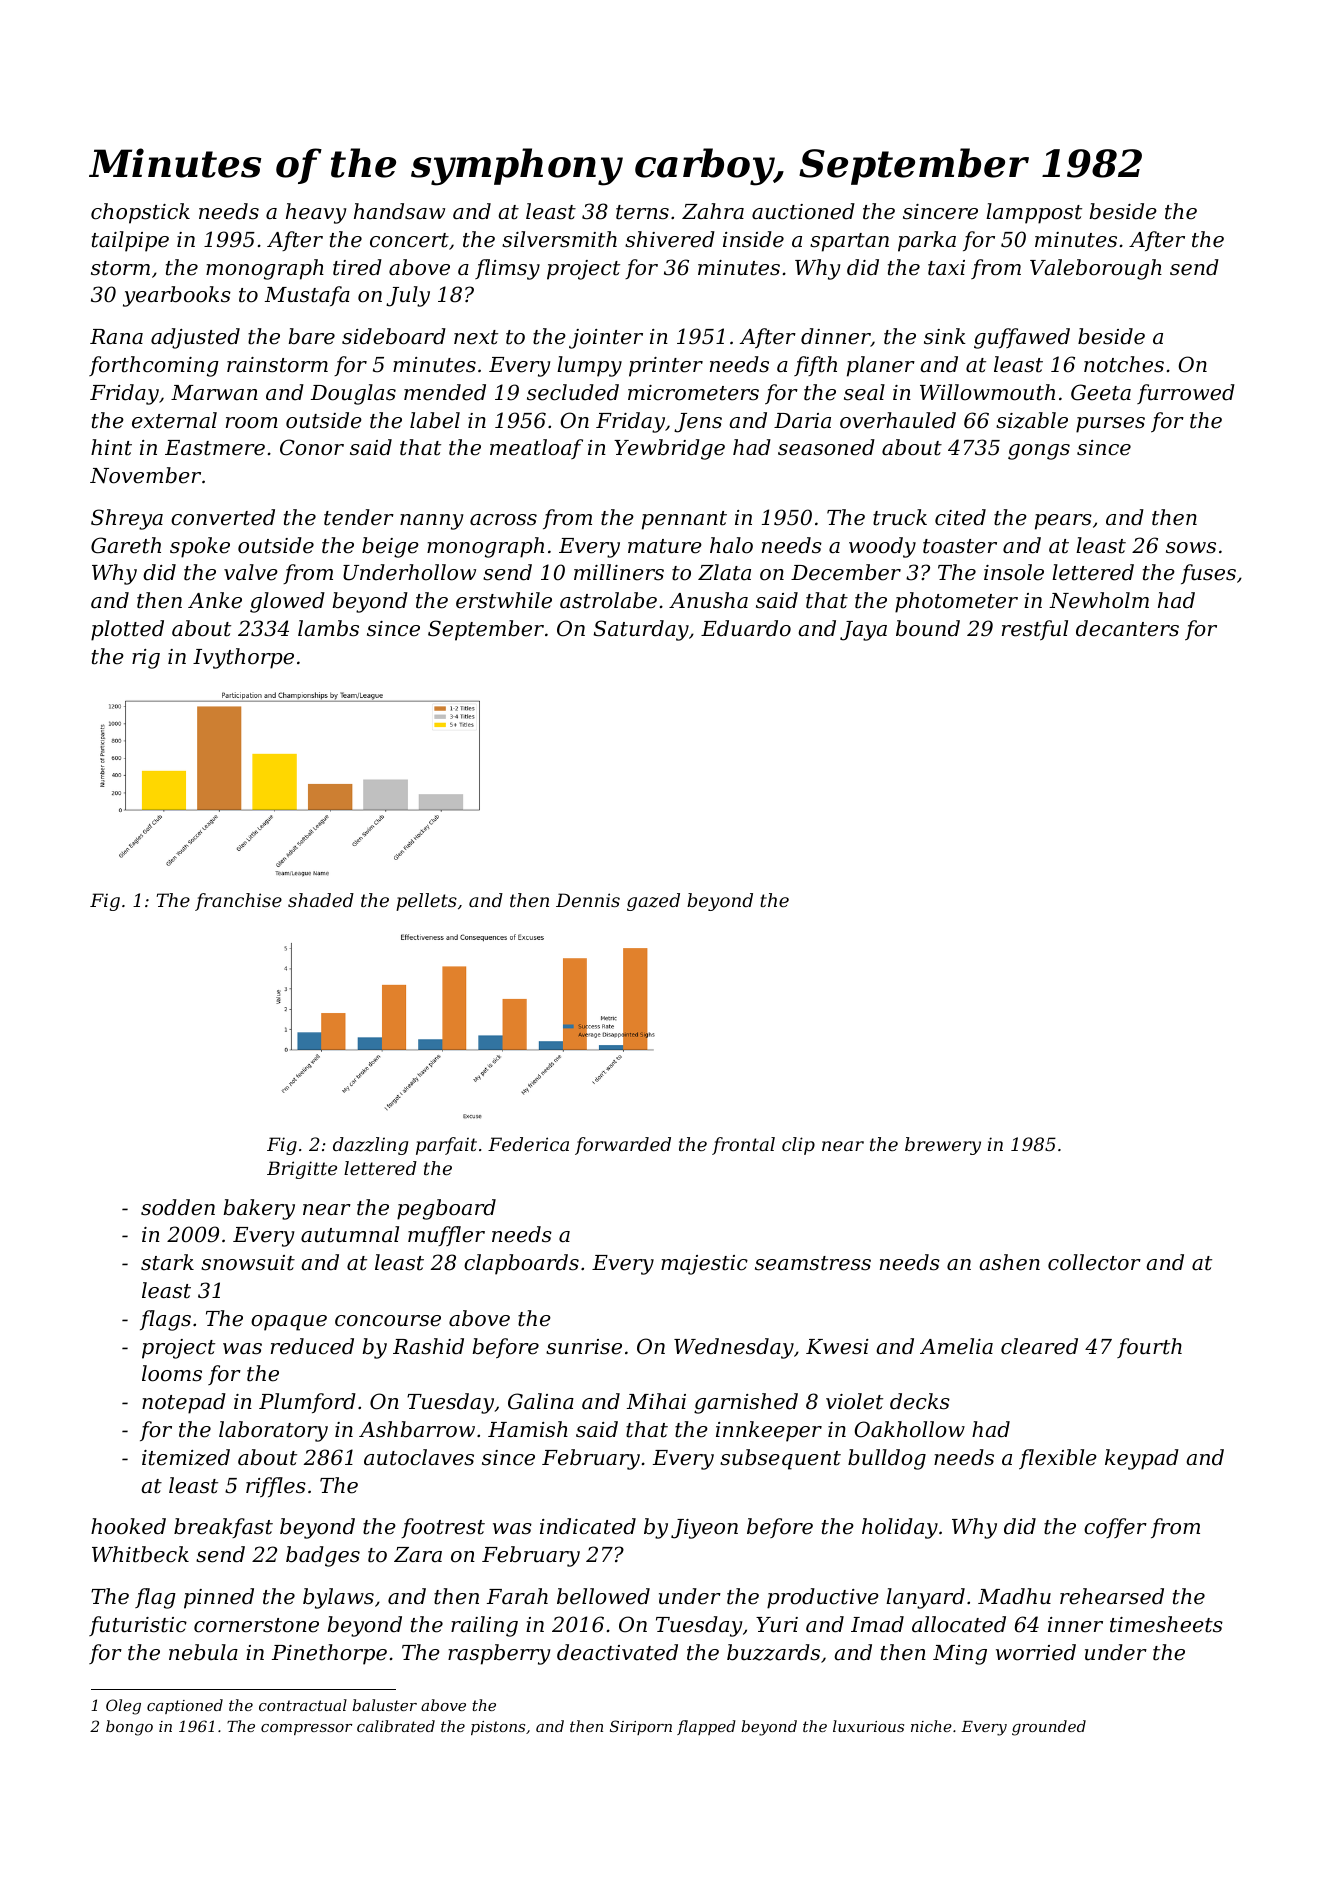  I want to click on brewery, so click(943, 1146).
